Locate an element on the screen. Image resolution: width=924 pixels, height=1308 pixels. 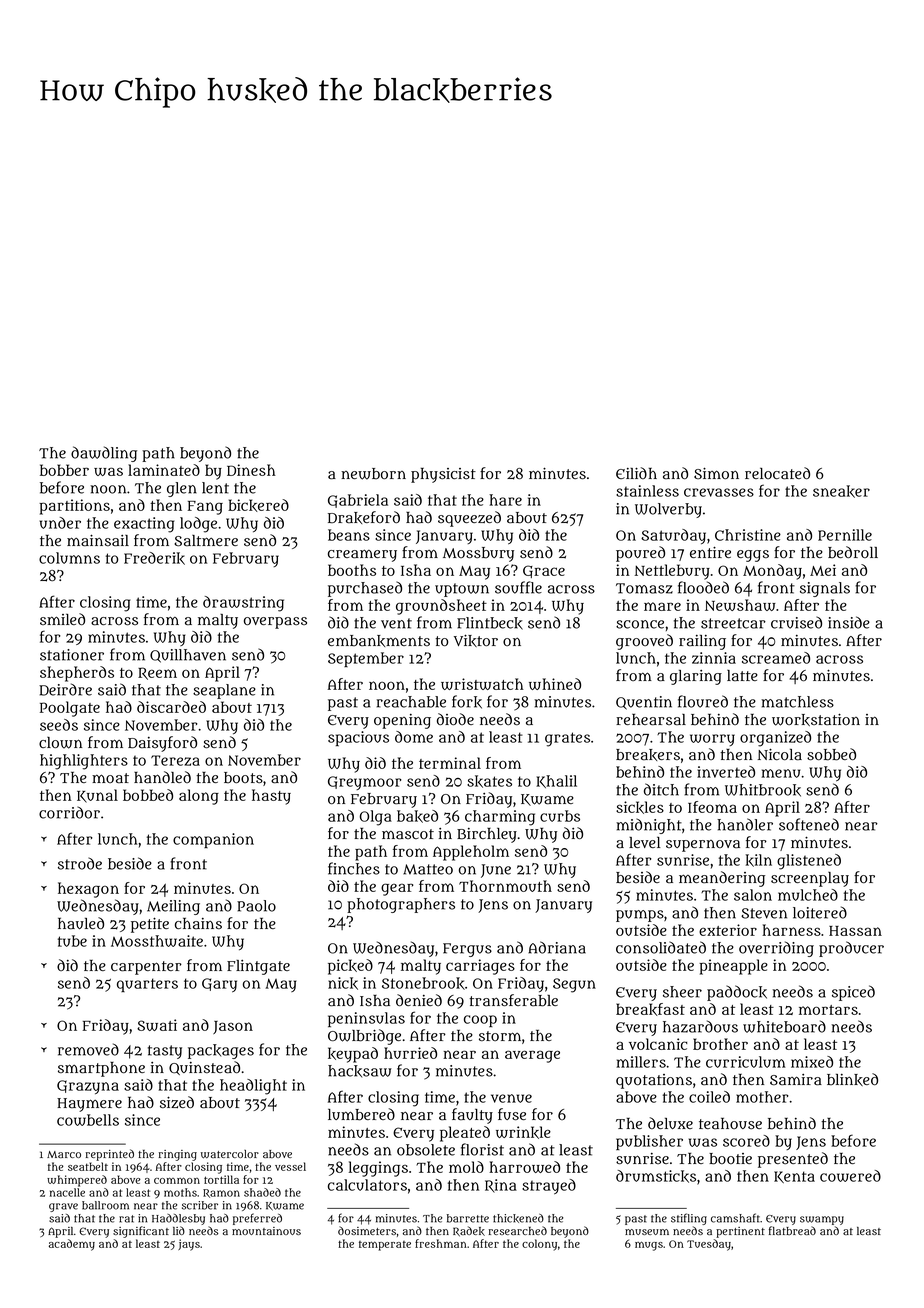
coop is located at coordinates (480, 1021).
